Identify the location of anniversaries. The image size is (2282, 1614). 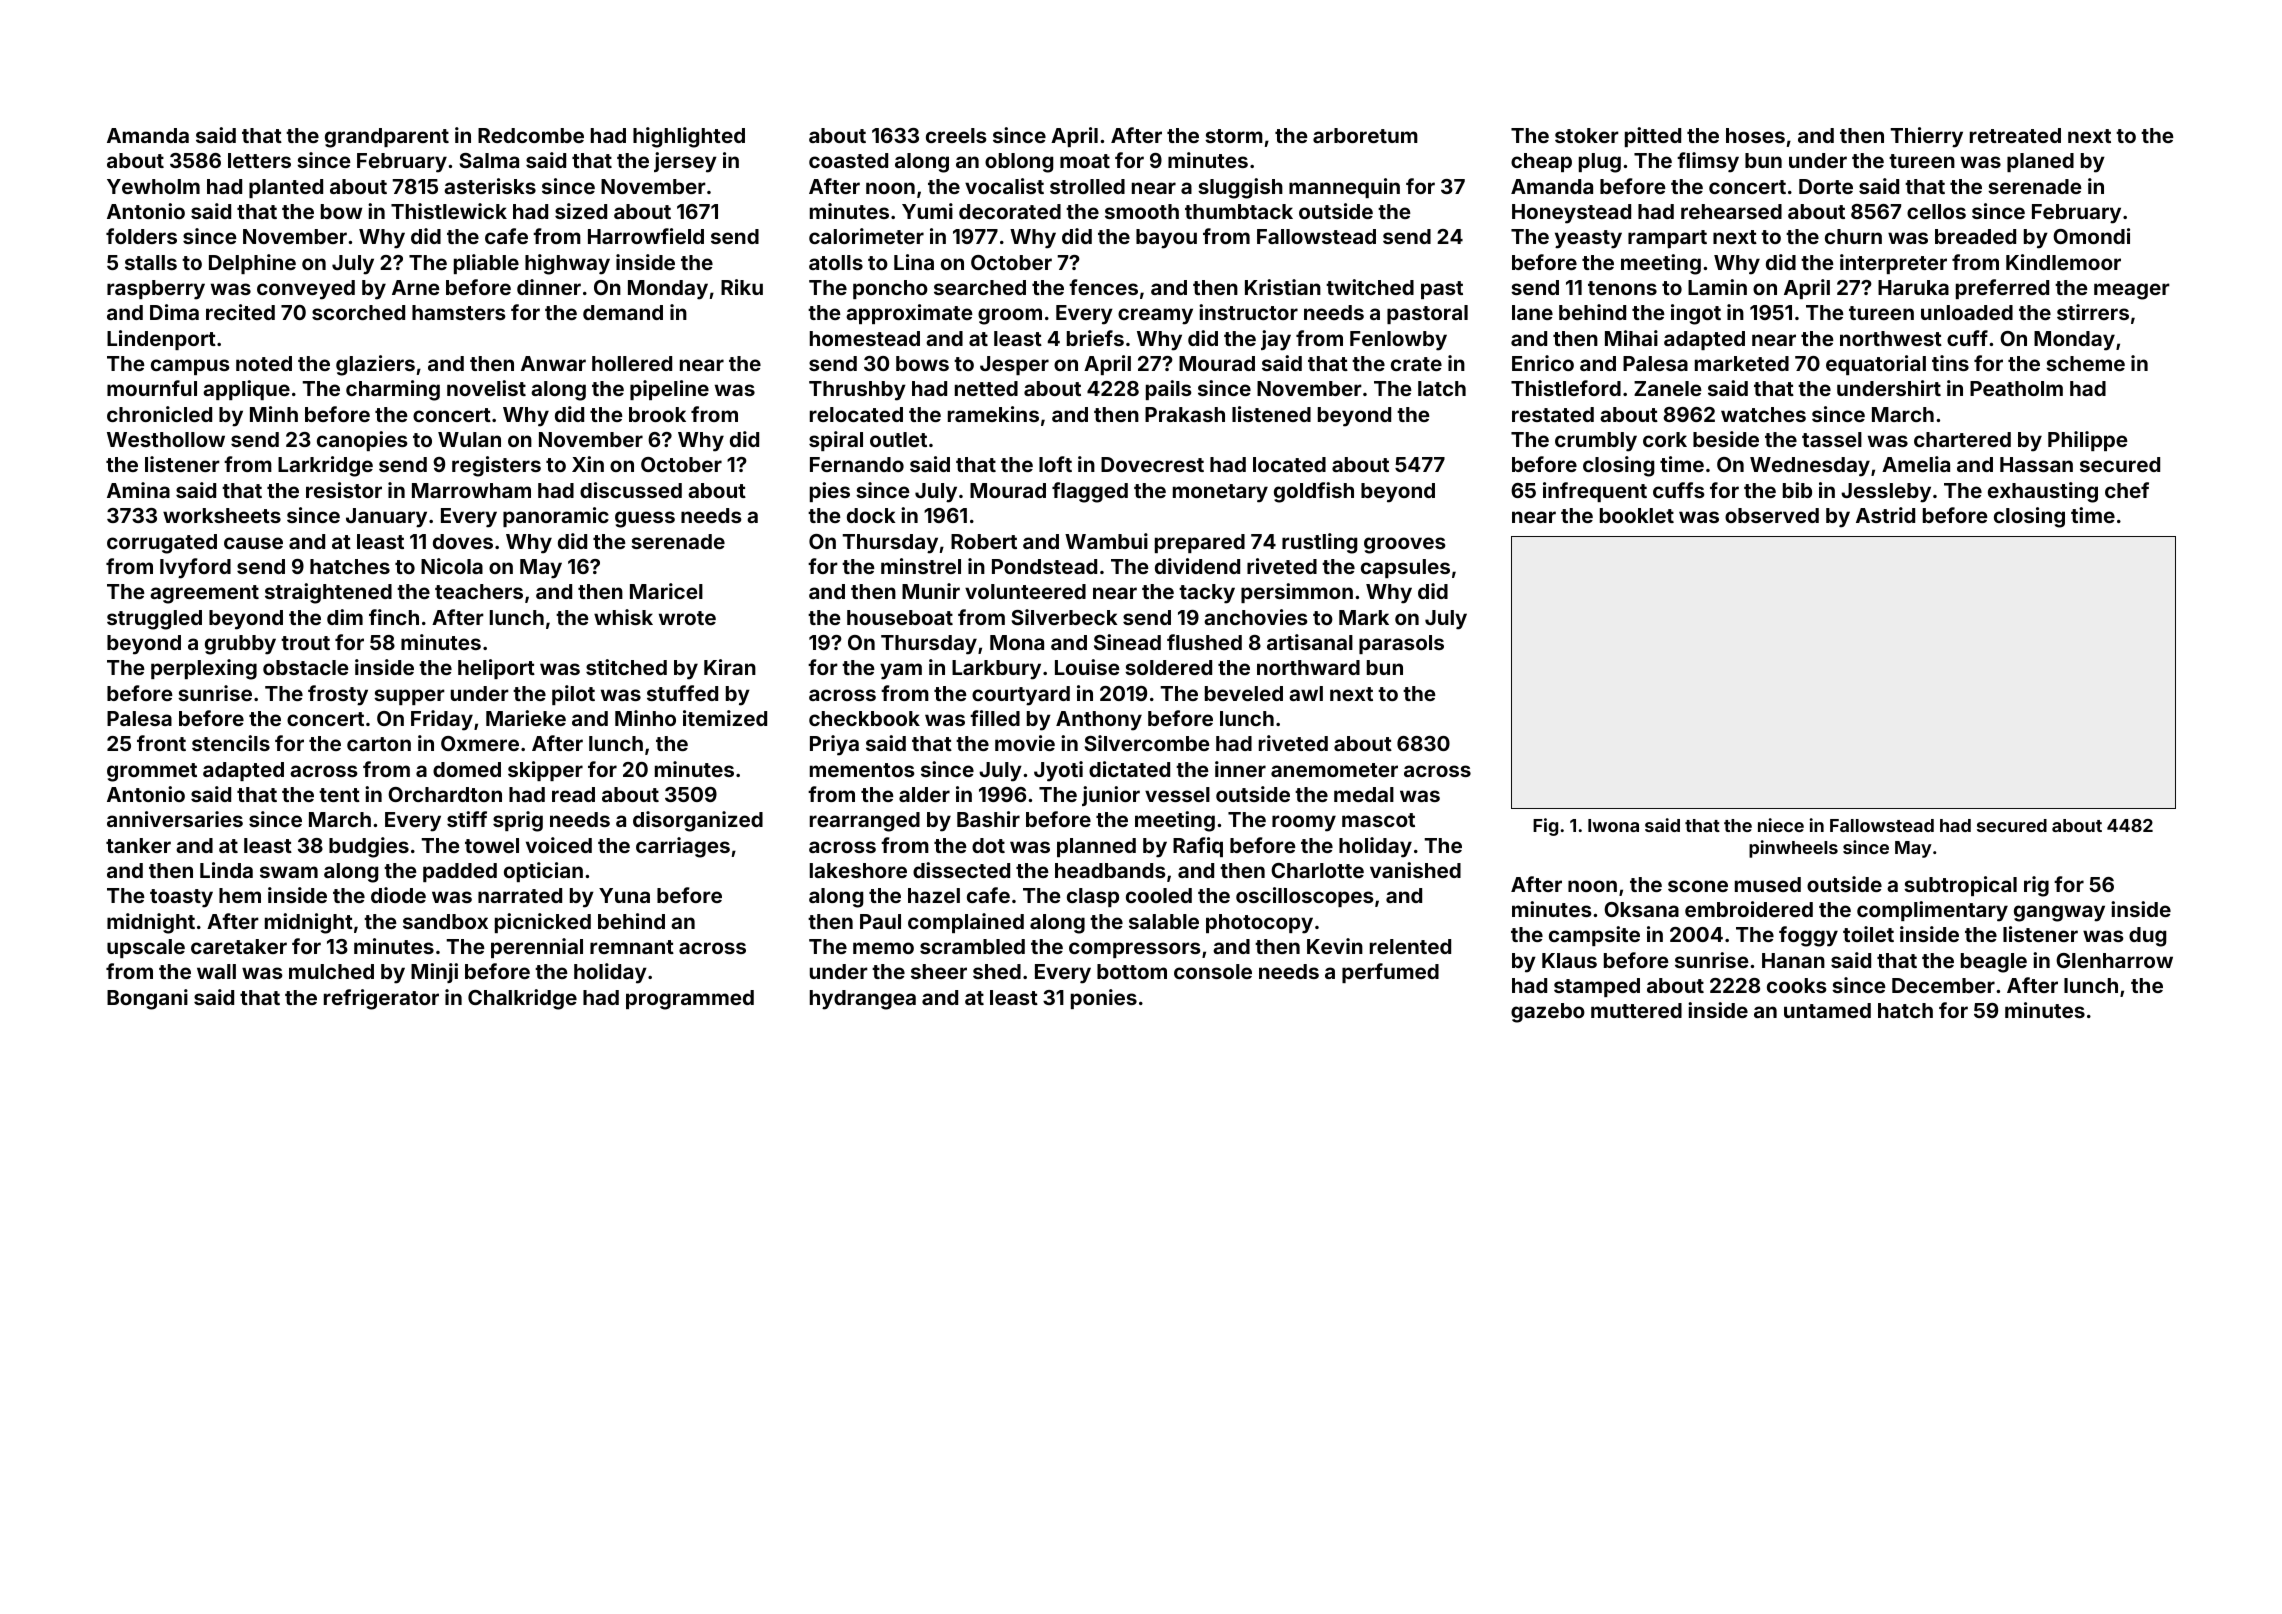
(175, 819).
